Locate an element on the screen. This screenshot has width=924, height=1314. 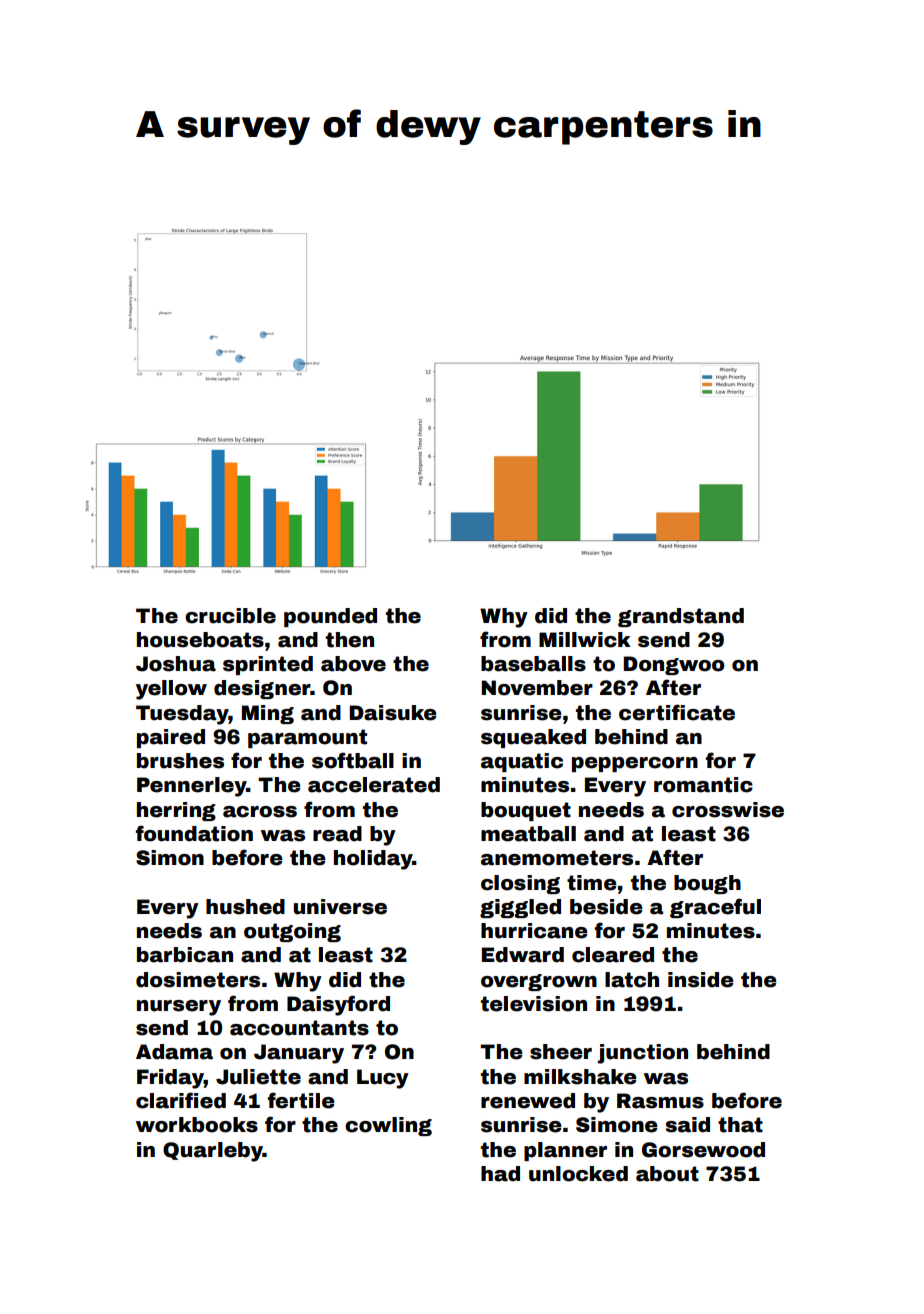
sprinted is located at coordinates (268, 665).
